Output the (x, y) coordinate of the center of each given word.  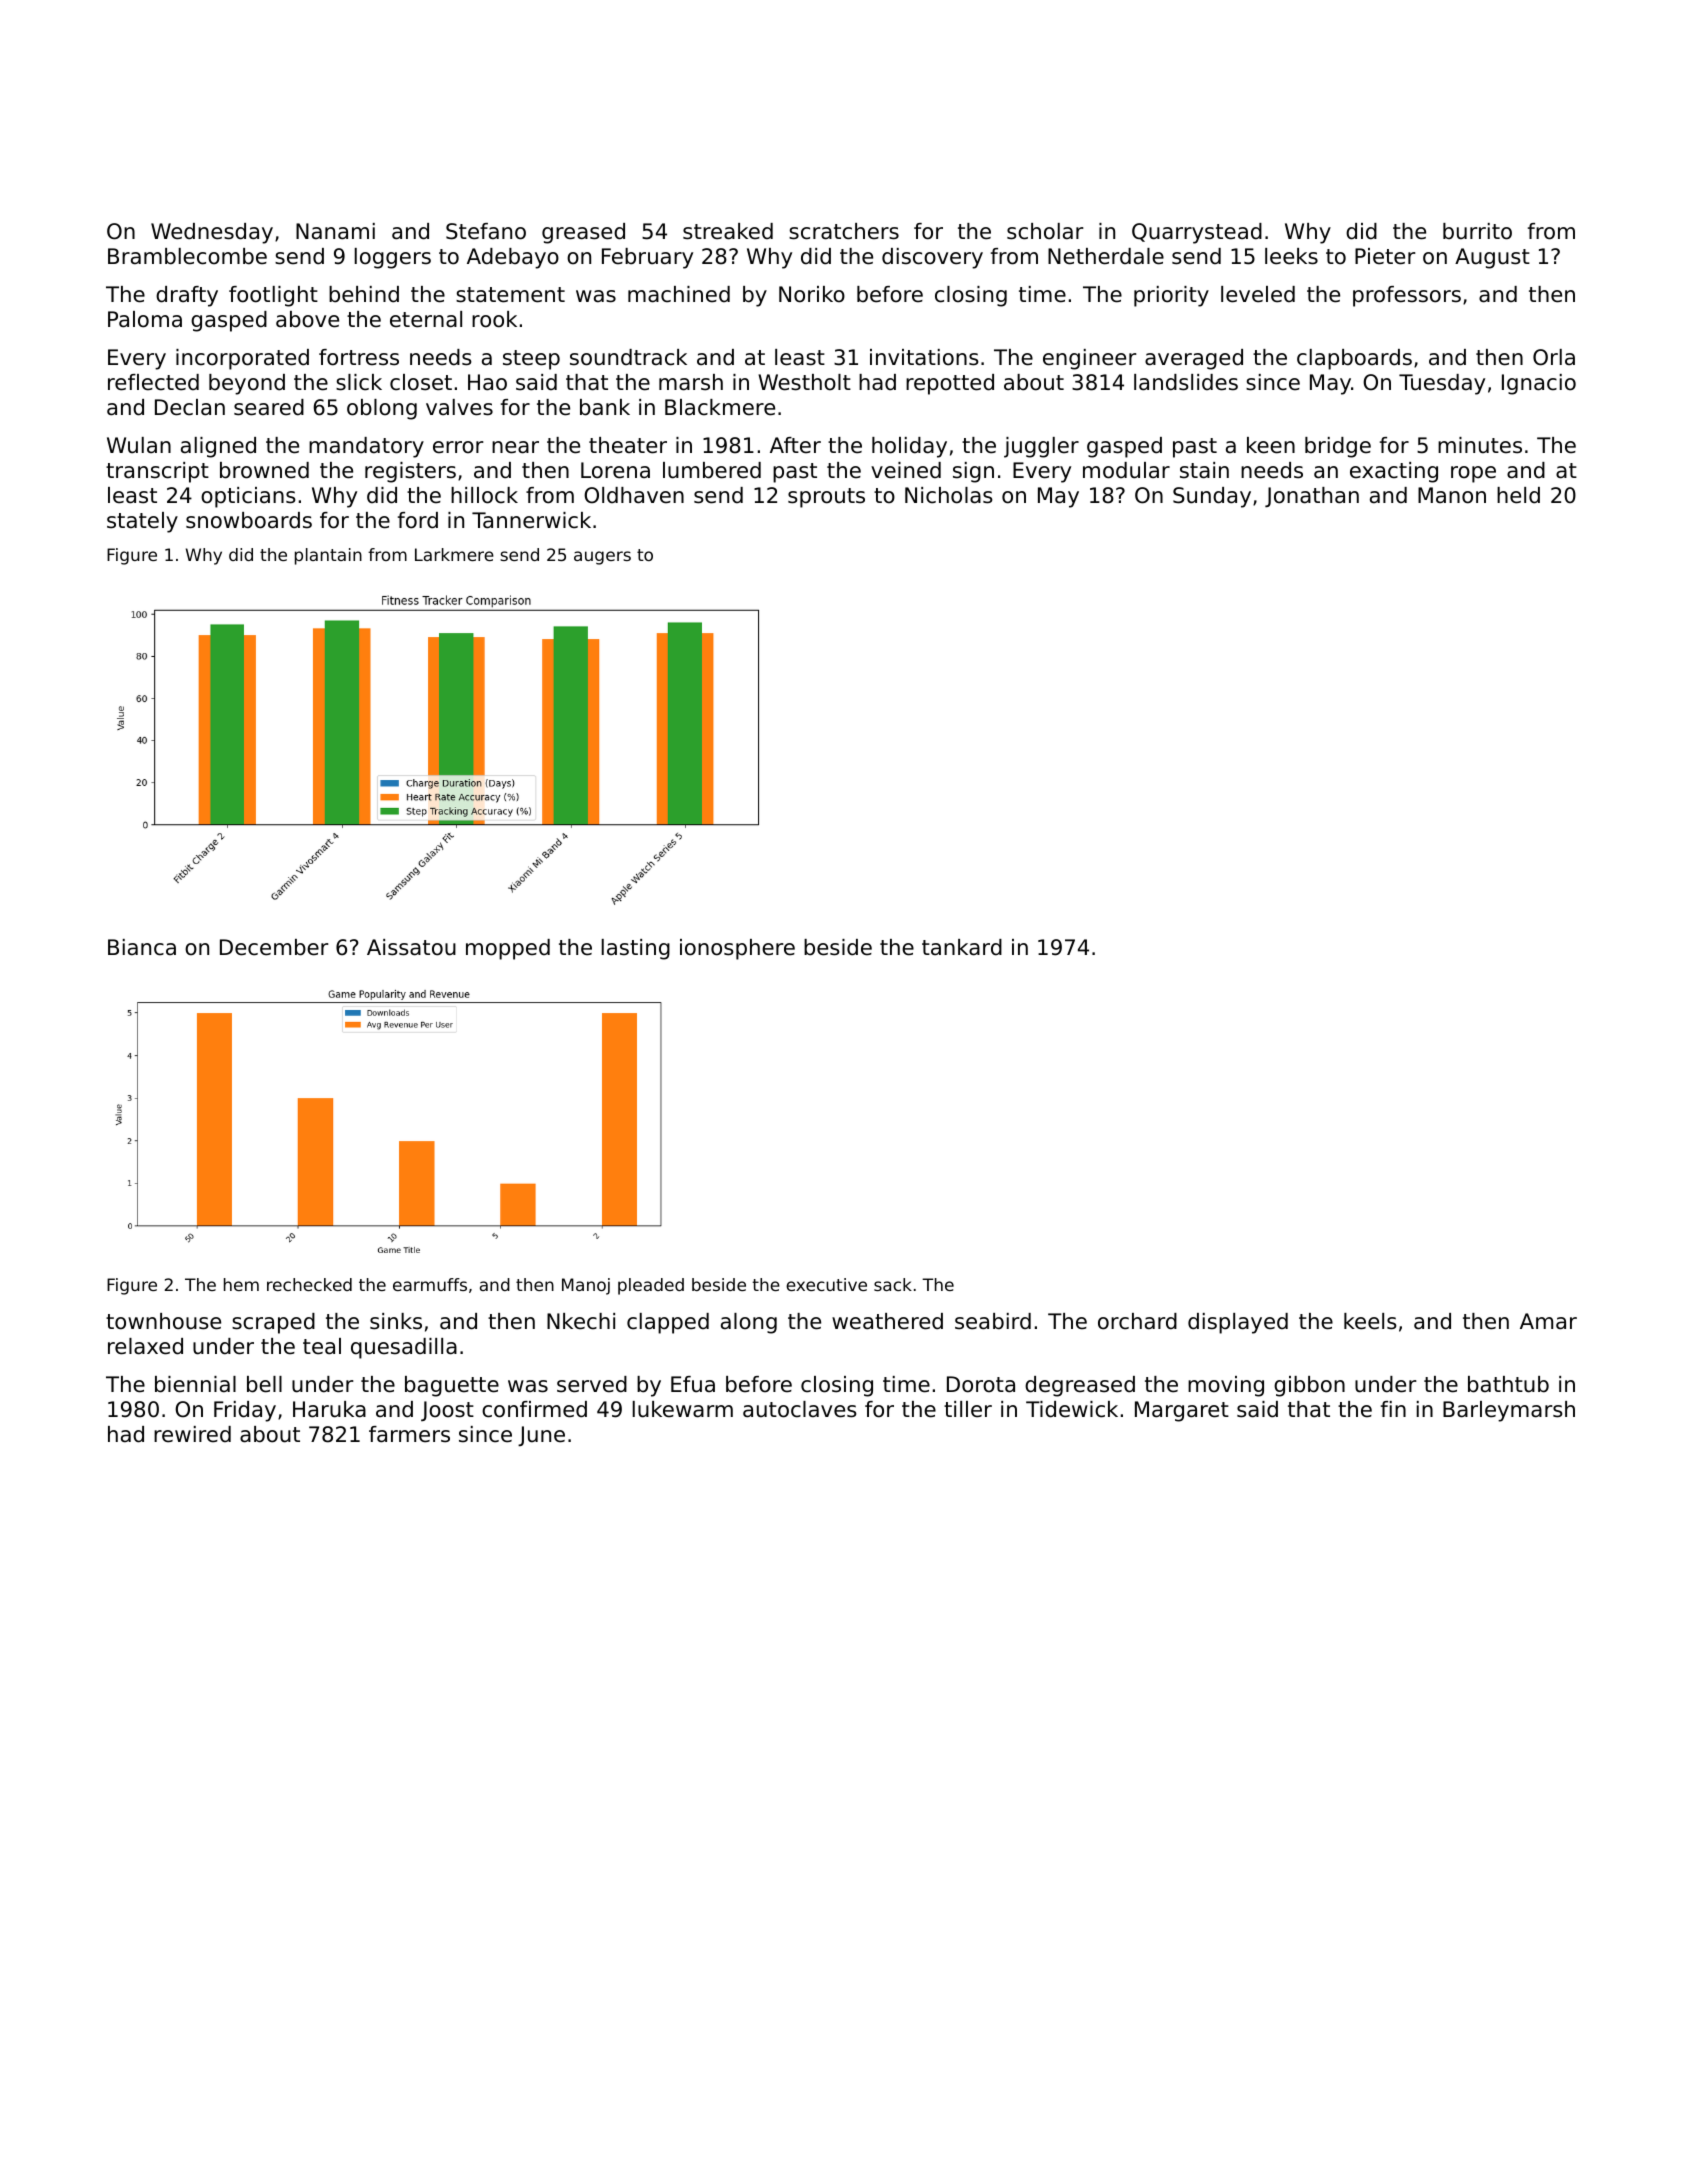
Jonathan (1312, 497)
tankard (962, 947)
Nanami (335, 231)
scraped (273, 1323)
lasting (636, 949)
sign (973, 472)
